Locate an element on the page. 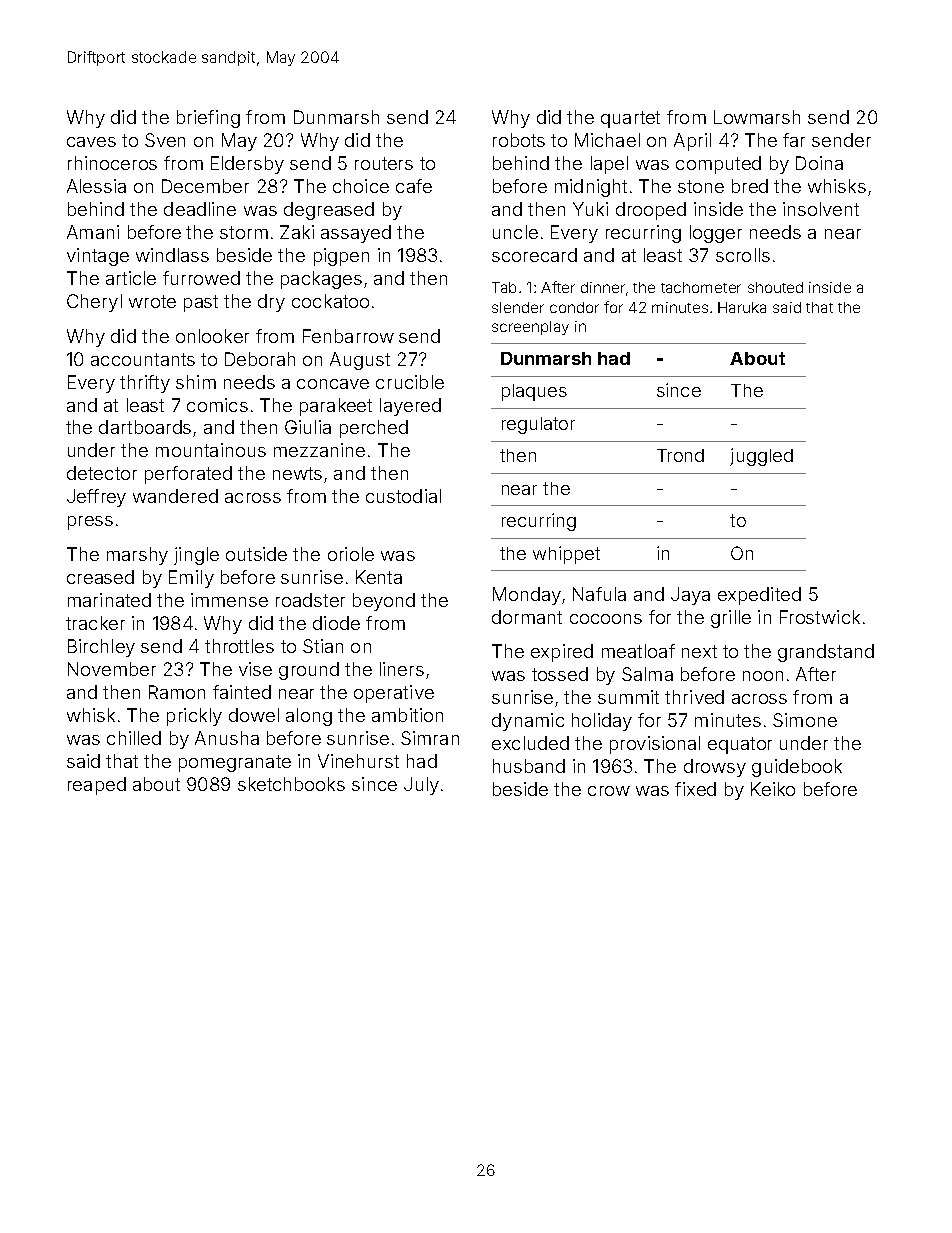 The height and width of the page is (1233, 952). logger is located at coordinates (716, 234).
